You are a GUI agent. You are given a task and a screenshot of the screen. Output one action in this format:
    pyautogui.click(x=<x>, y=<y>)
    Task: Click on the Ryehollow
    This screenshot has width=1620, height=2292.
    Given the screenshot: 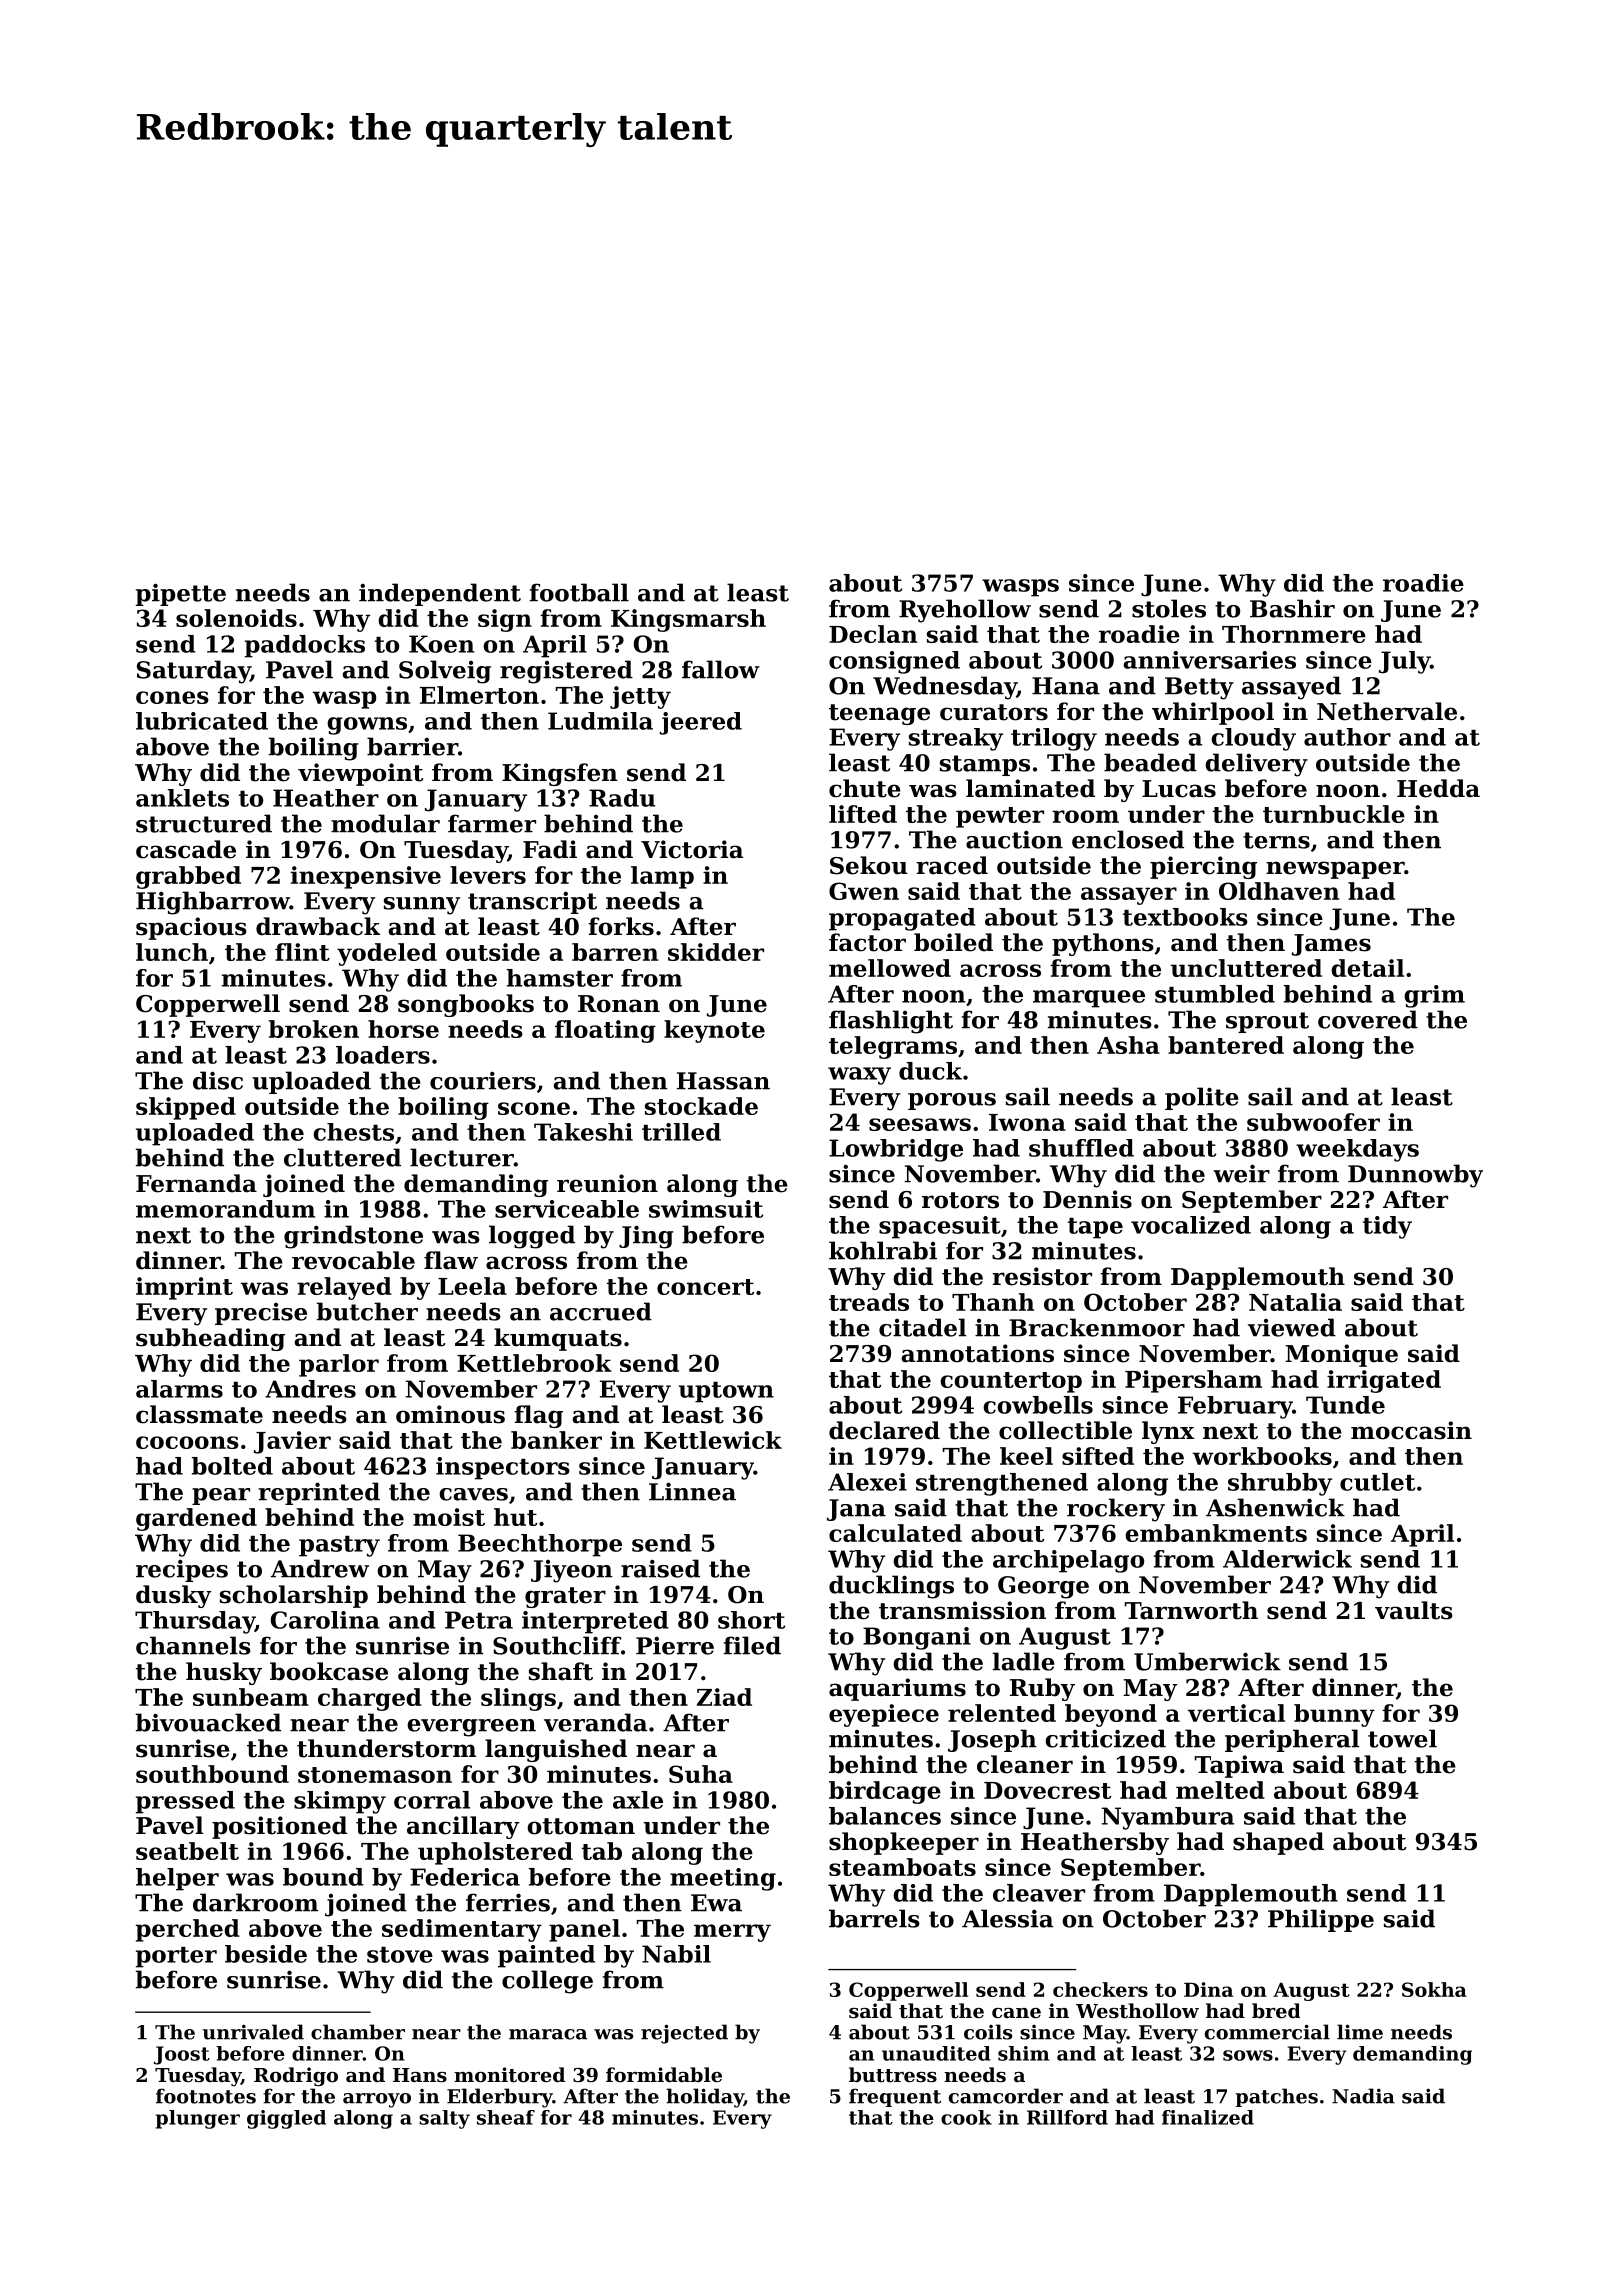 What is the action you would take?
    pyautogui.click(x=965, y=611)
